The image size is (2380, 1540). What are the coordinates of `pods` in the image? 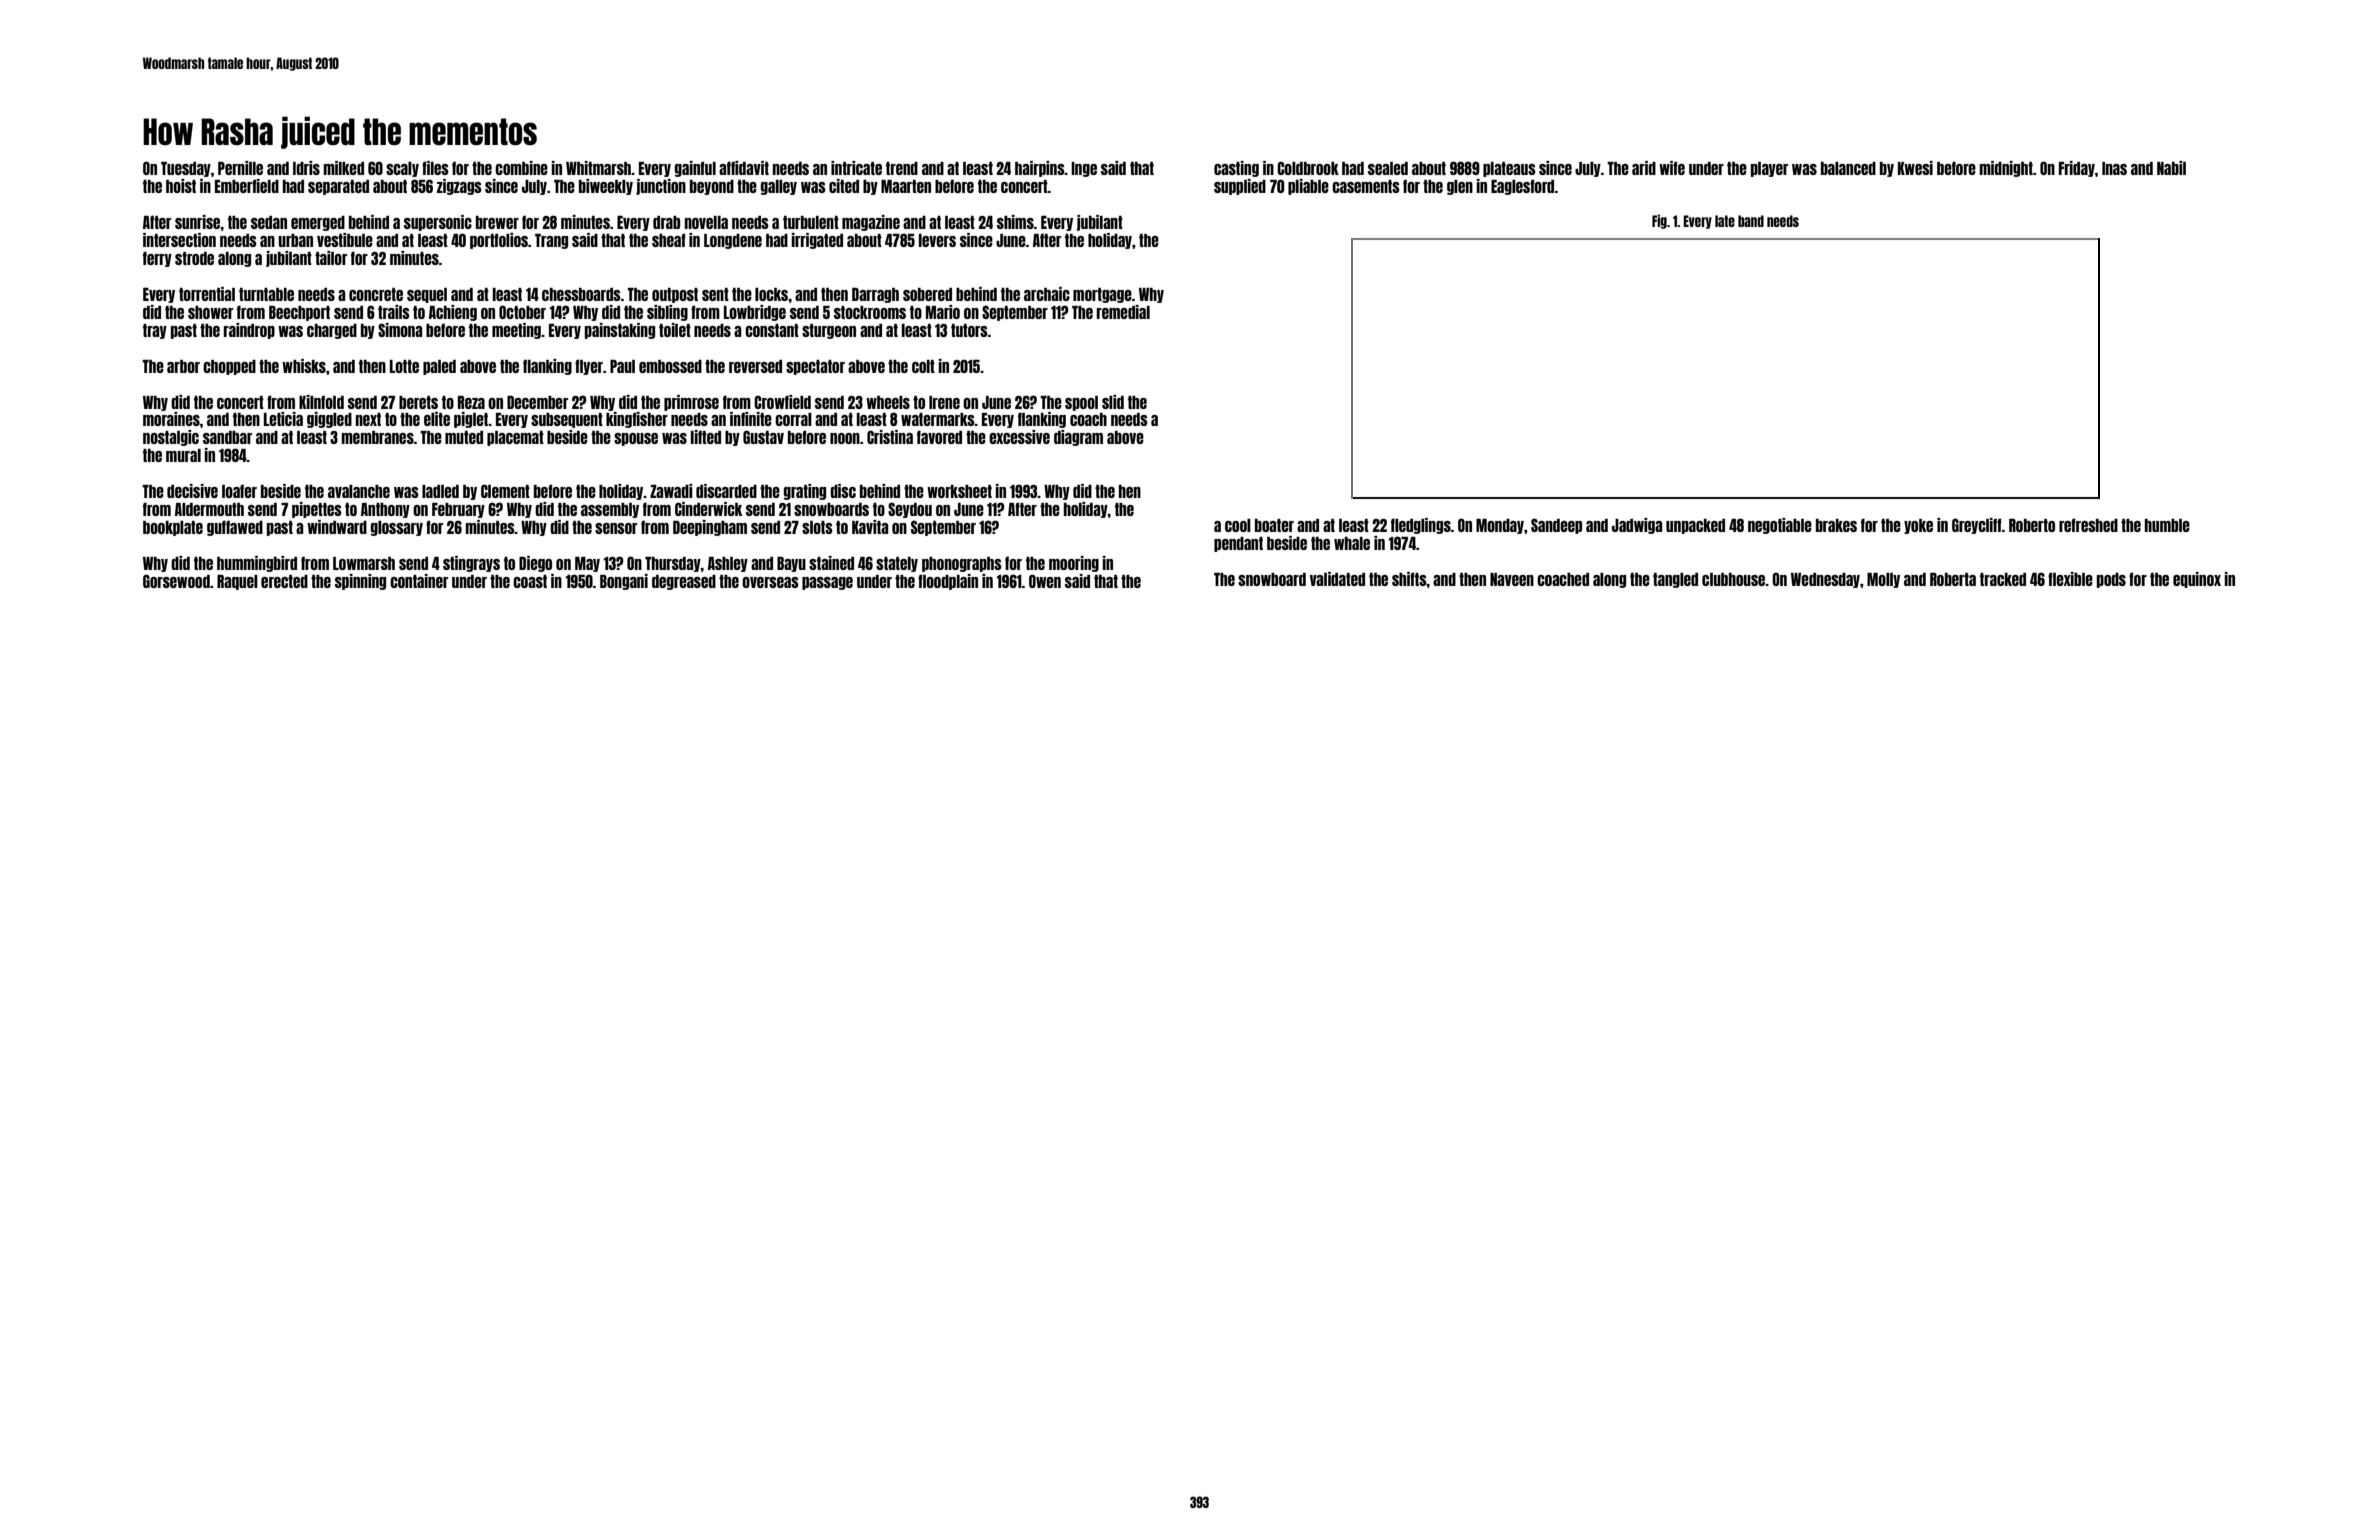 It's located at (2111, 580).
